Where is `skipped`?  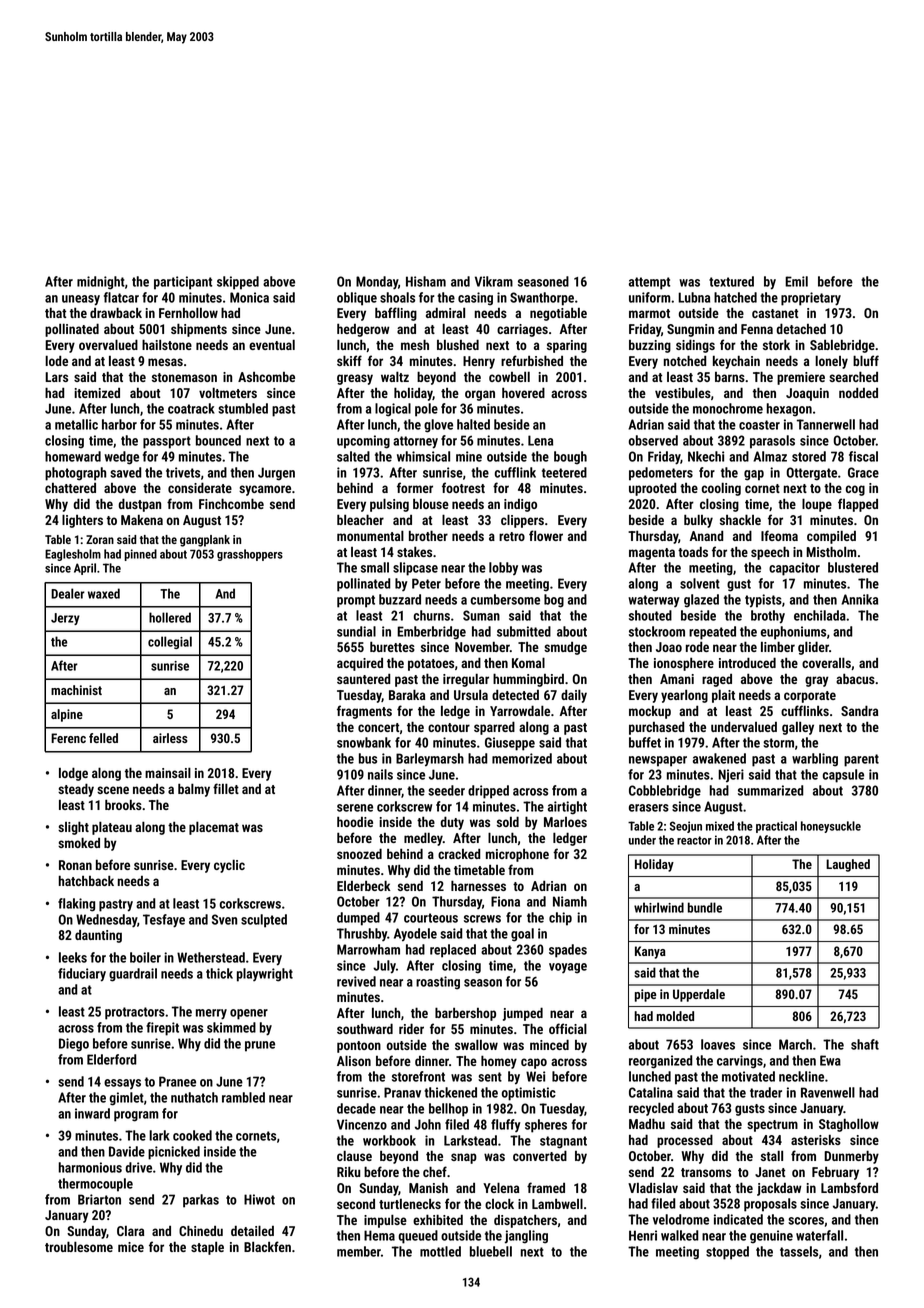
skipped is located at coordinates (238, 283).
